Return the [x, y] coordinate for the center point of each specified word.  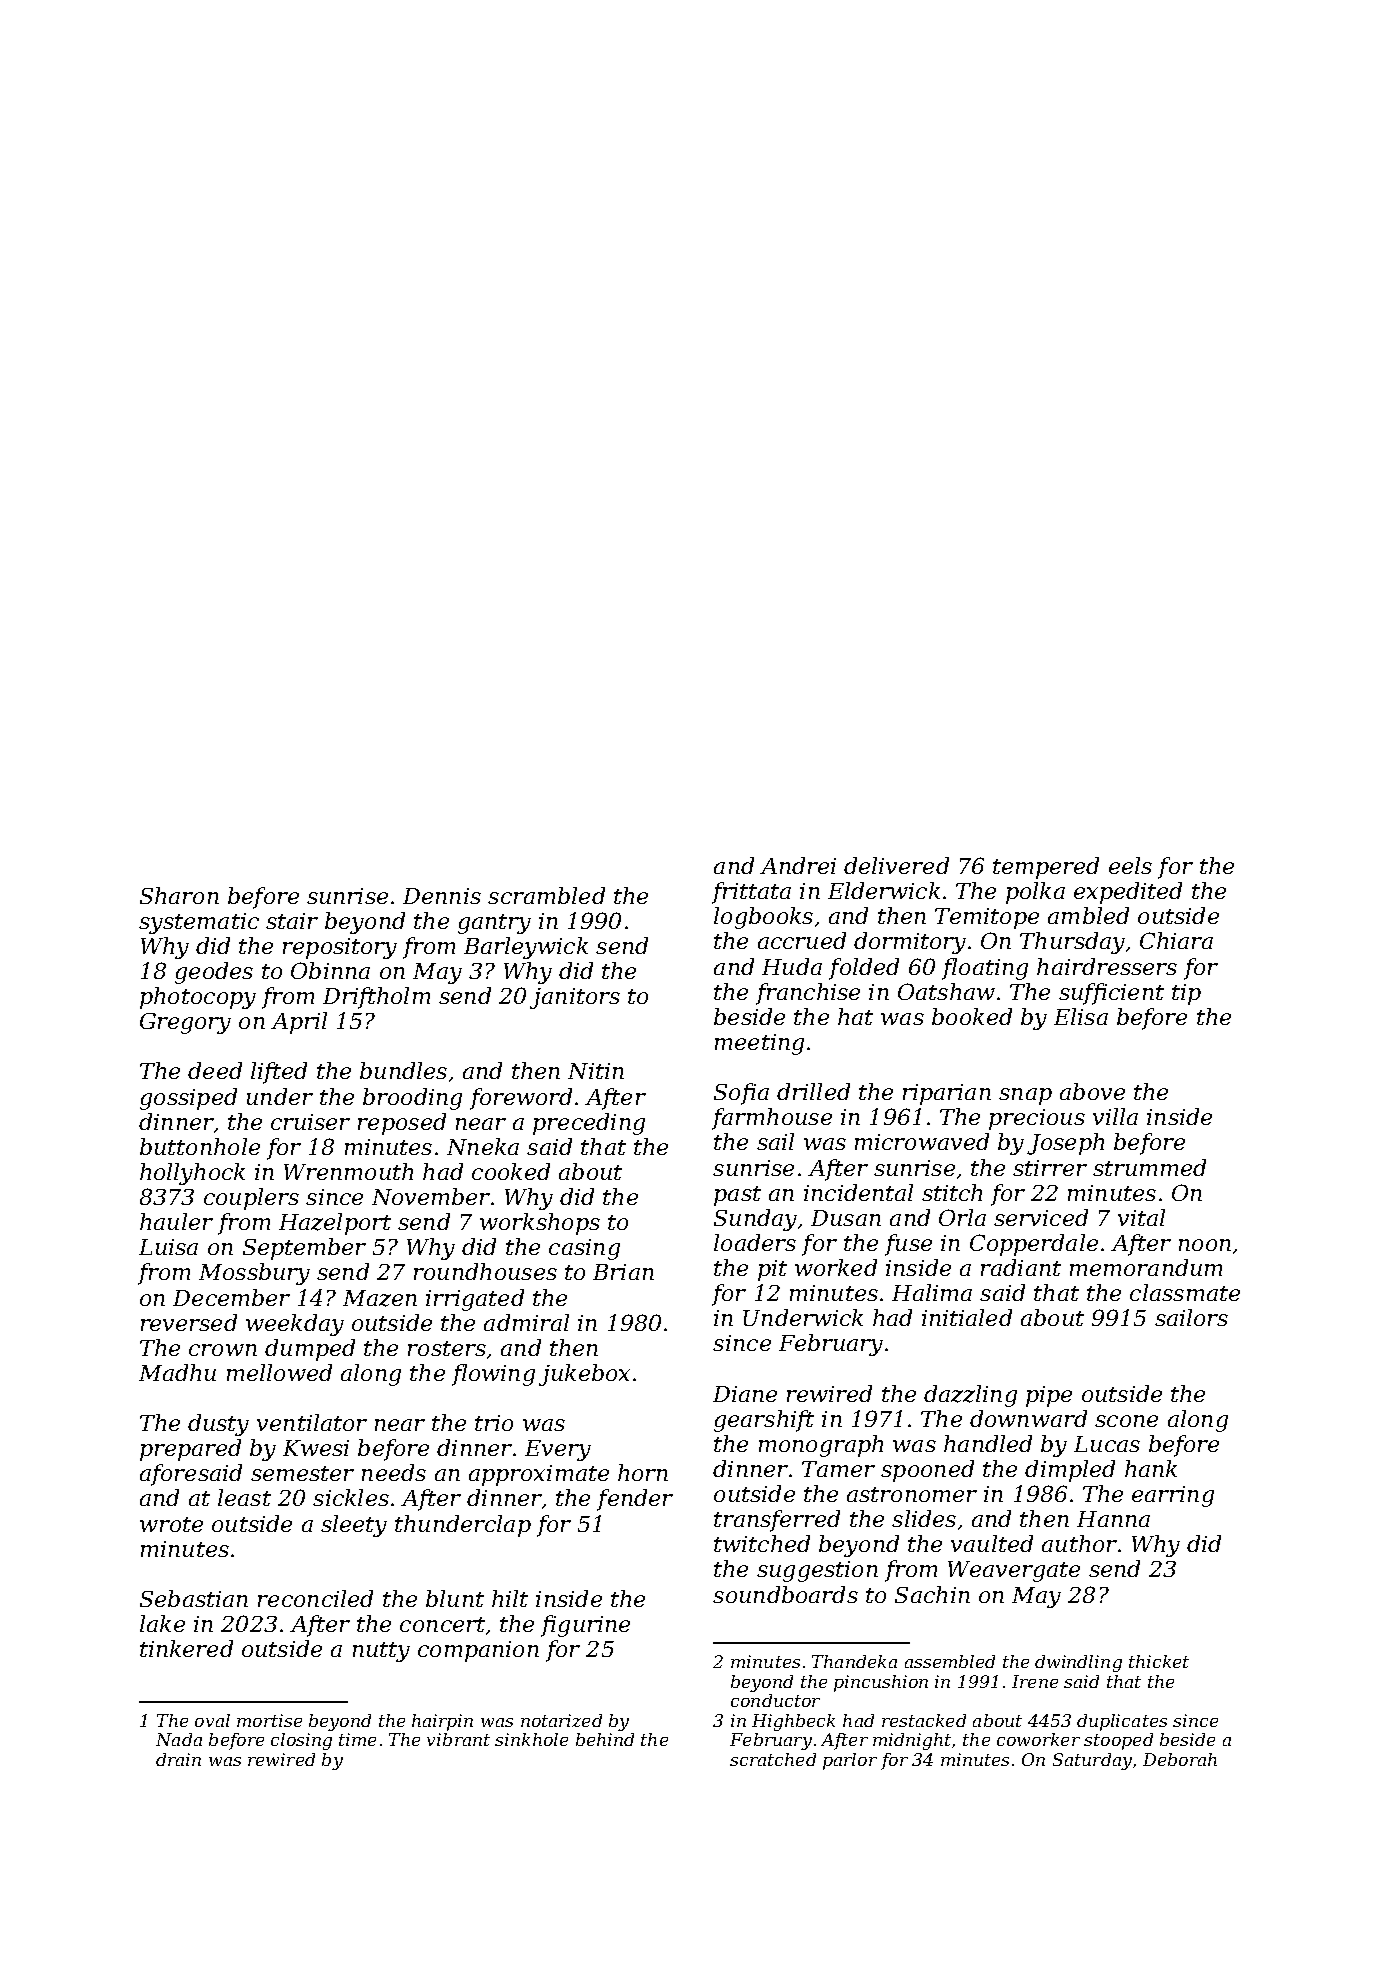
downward [1028, 1418]
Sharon [179, 895]
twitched [762, 1543]
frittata [751, 893]
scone [1126, 1421]
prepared [190, 1450]
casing [584, 1249]
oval [212, 1720]
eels [1130, 865]
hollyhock [192, 1174]
